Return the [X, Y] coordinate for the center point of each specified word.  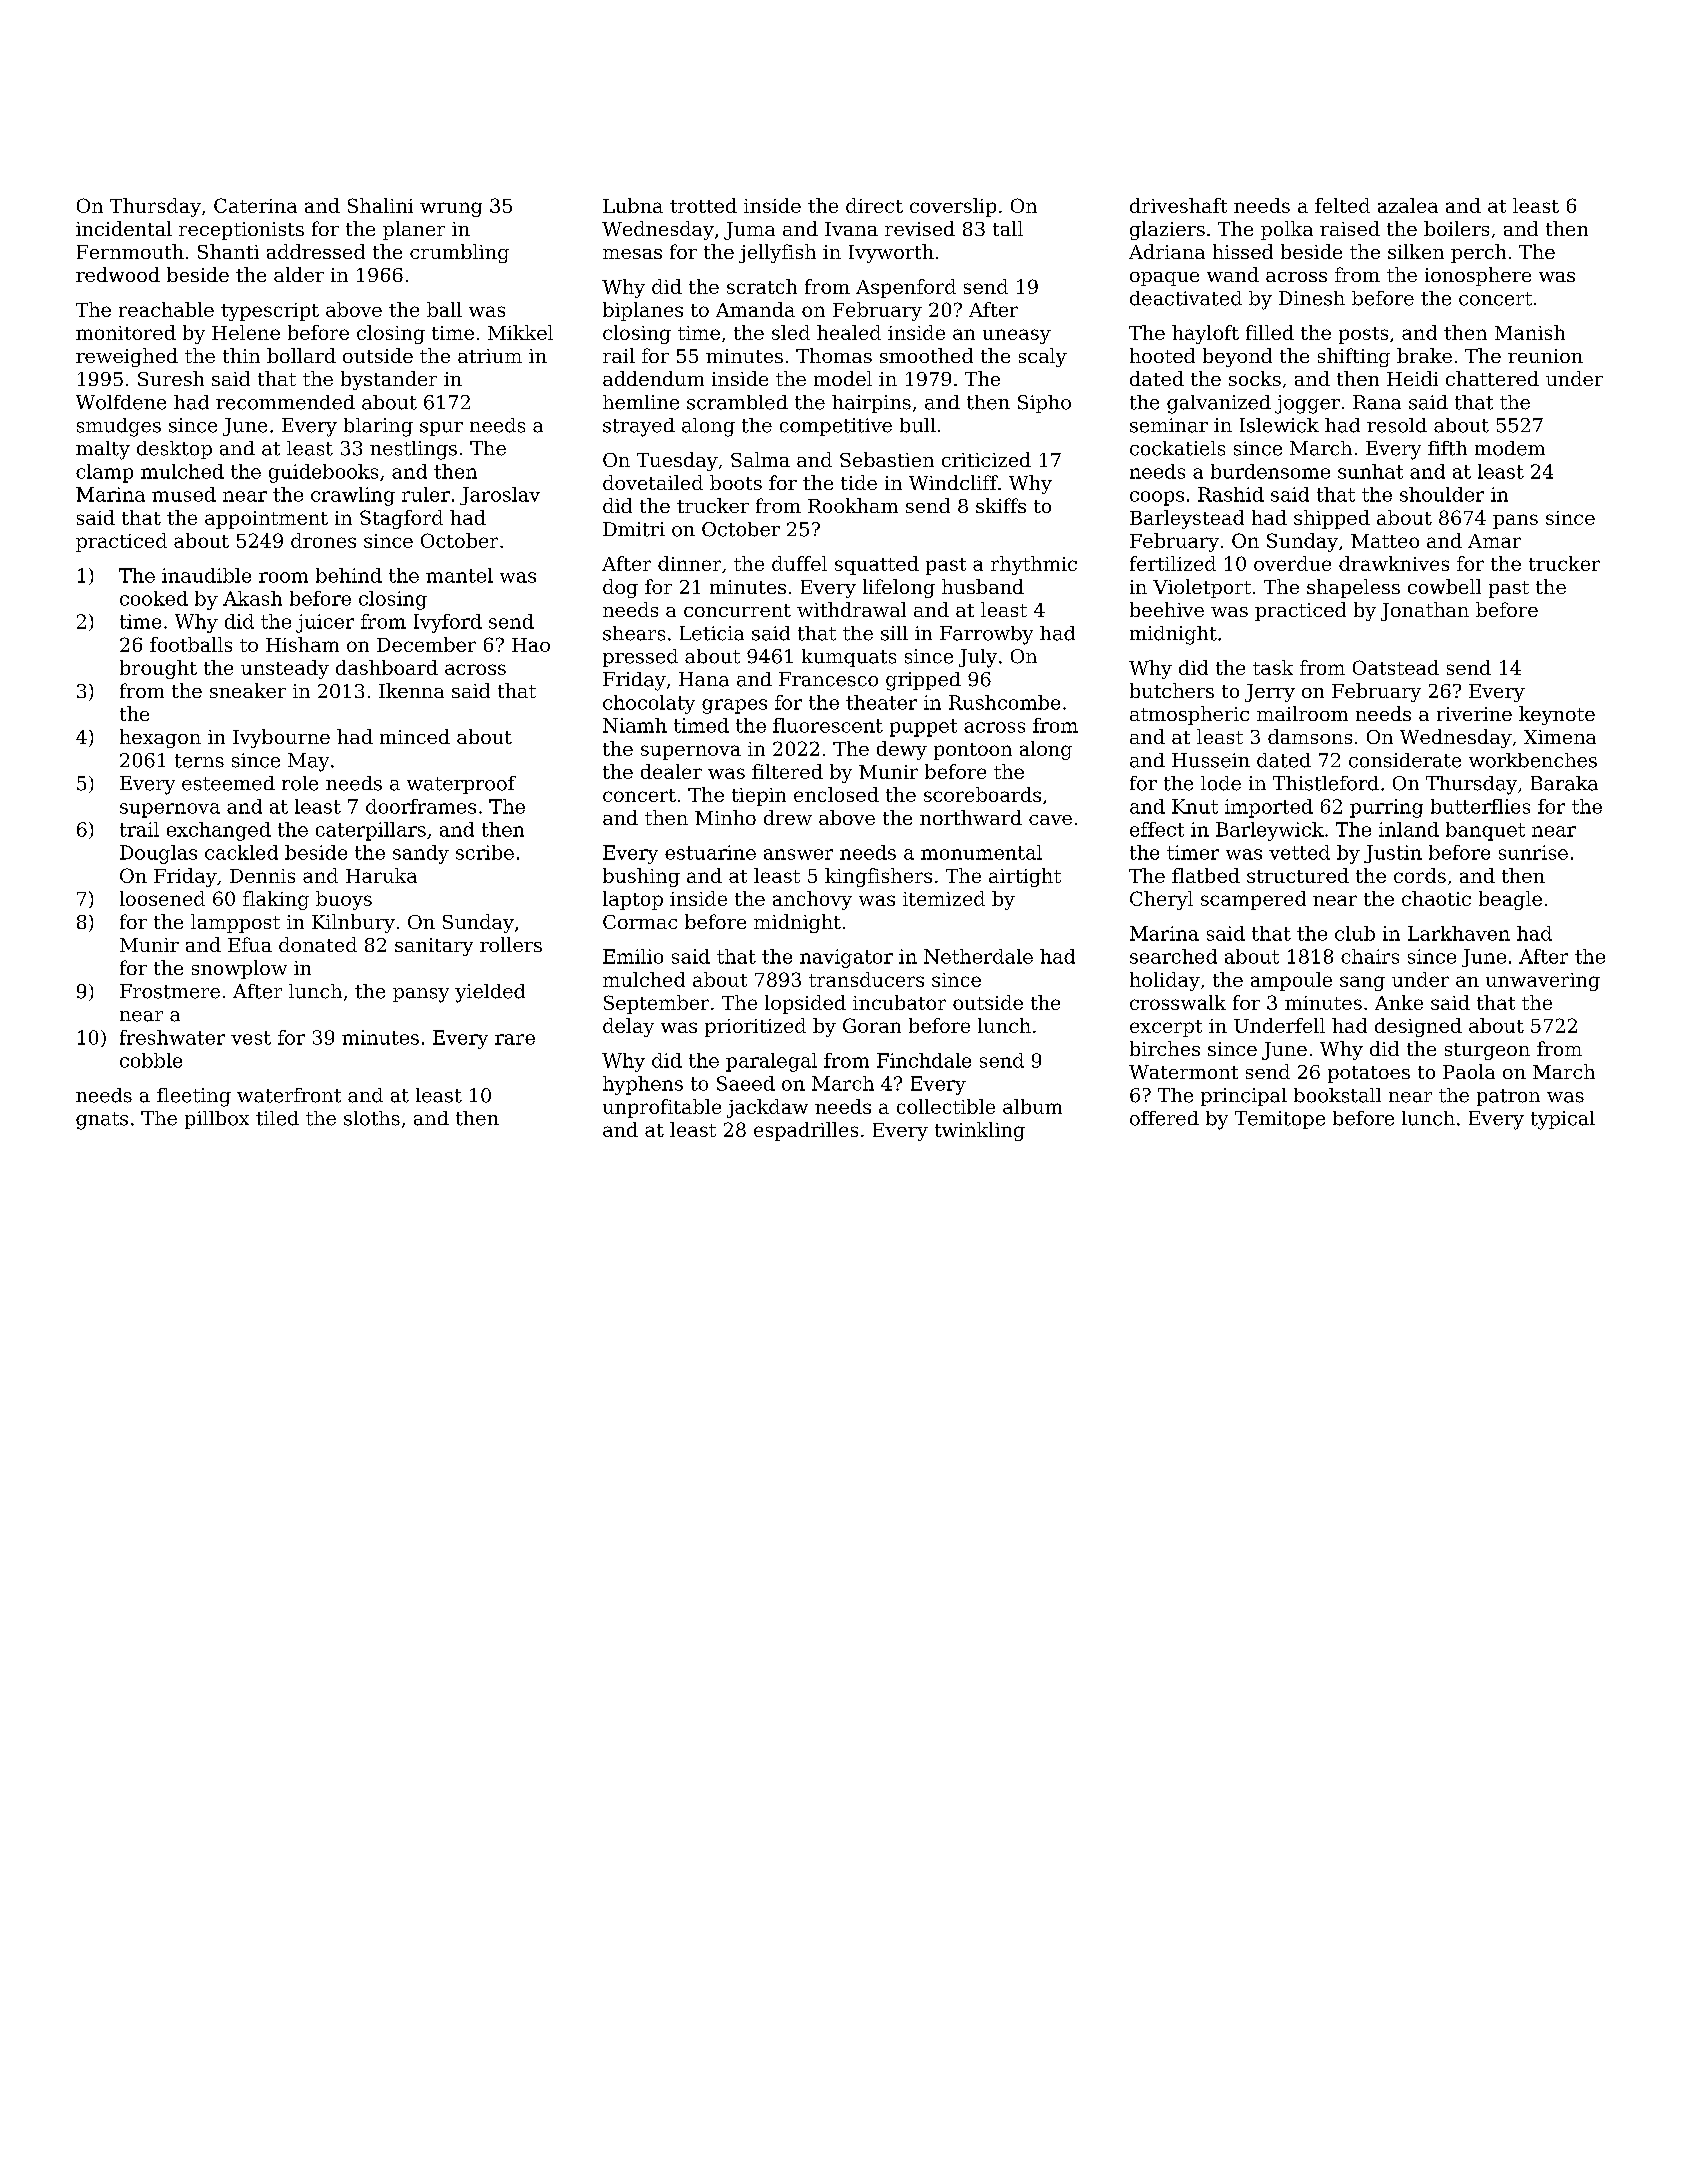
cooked [154, 598]
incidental [124, 228]
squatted [877, 565]
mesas [632, 254]
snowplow [239, 969]
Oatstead [1396, 667]
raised [1350, 228]
